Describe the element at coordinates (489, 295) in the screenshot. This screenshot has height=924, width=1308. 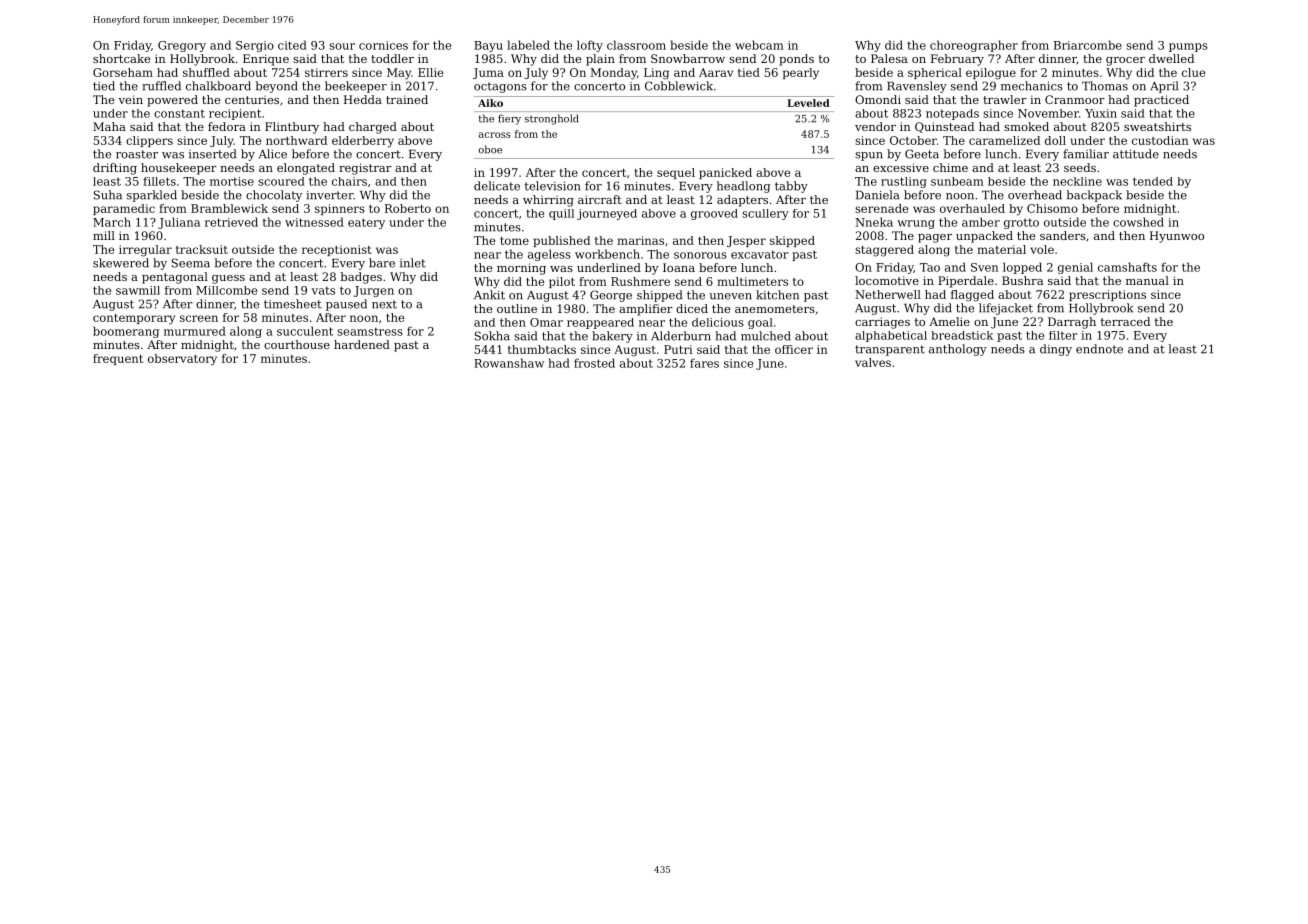
I see `Ankit` at that location.
